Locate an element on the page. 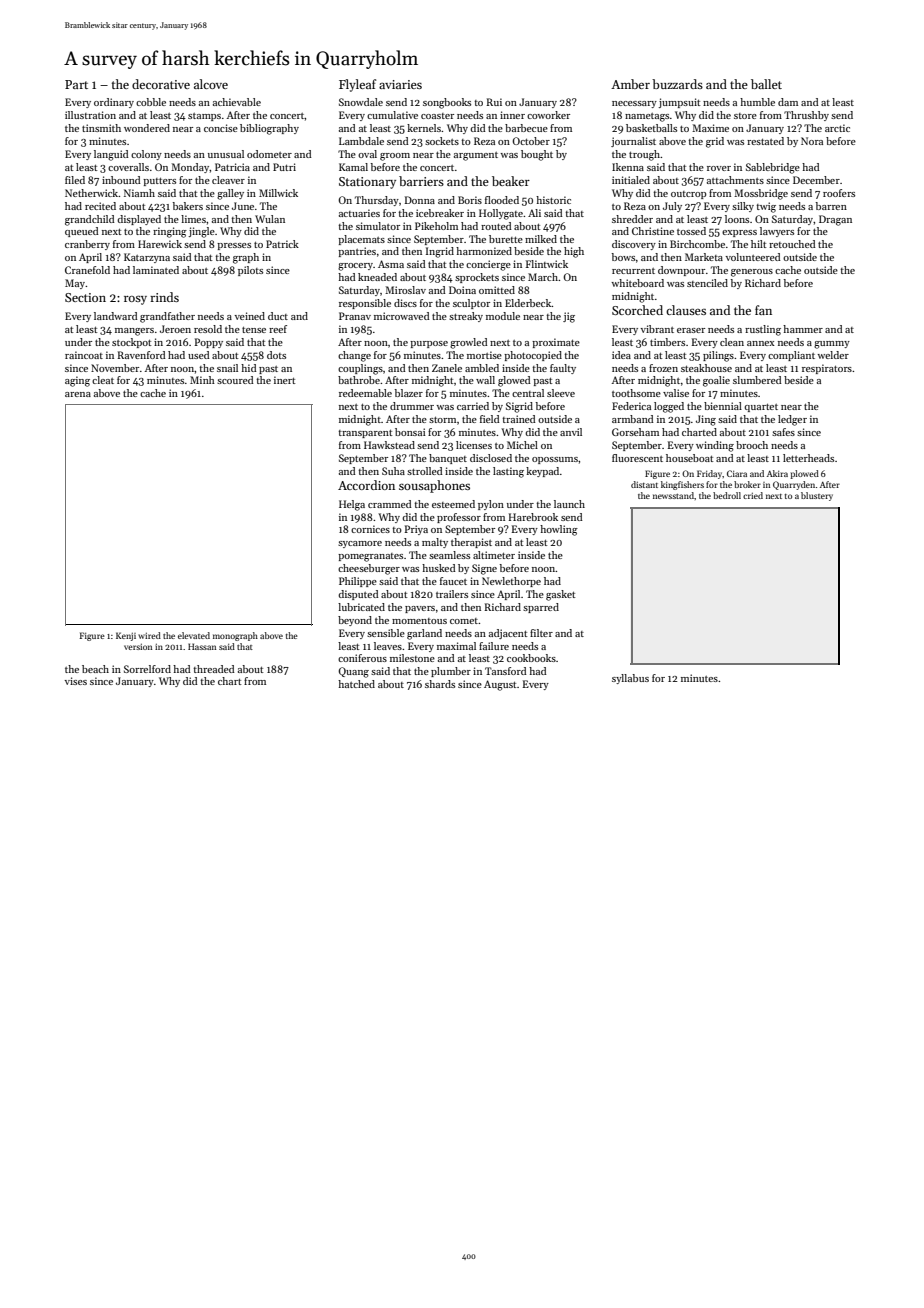  hammer is located at coordinates (803, 329).
